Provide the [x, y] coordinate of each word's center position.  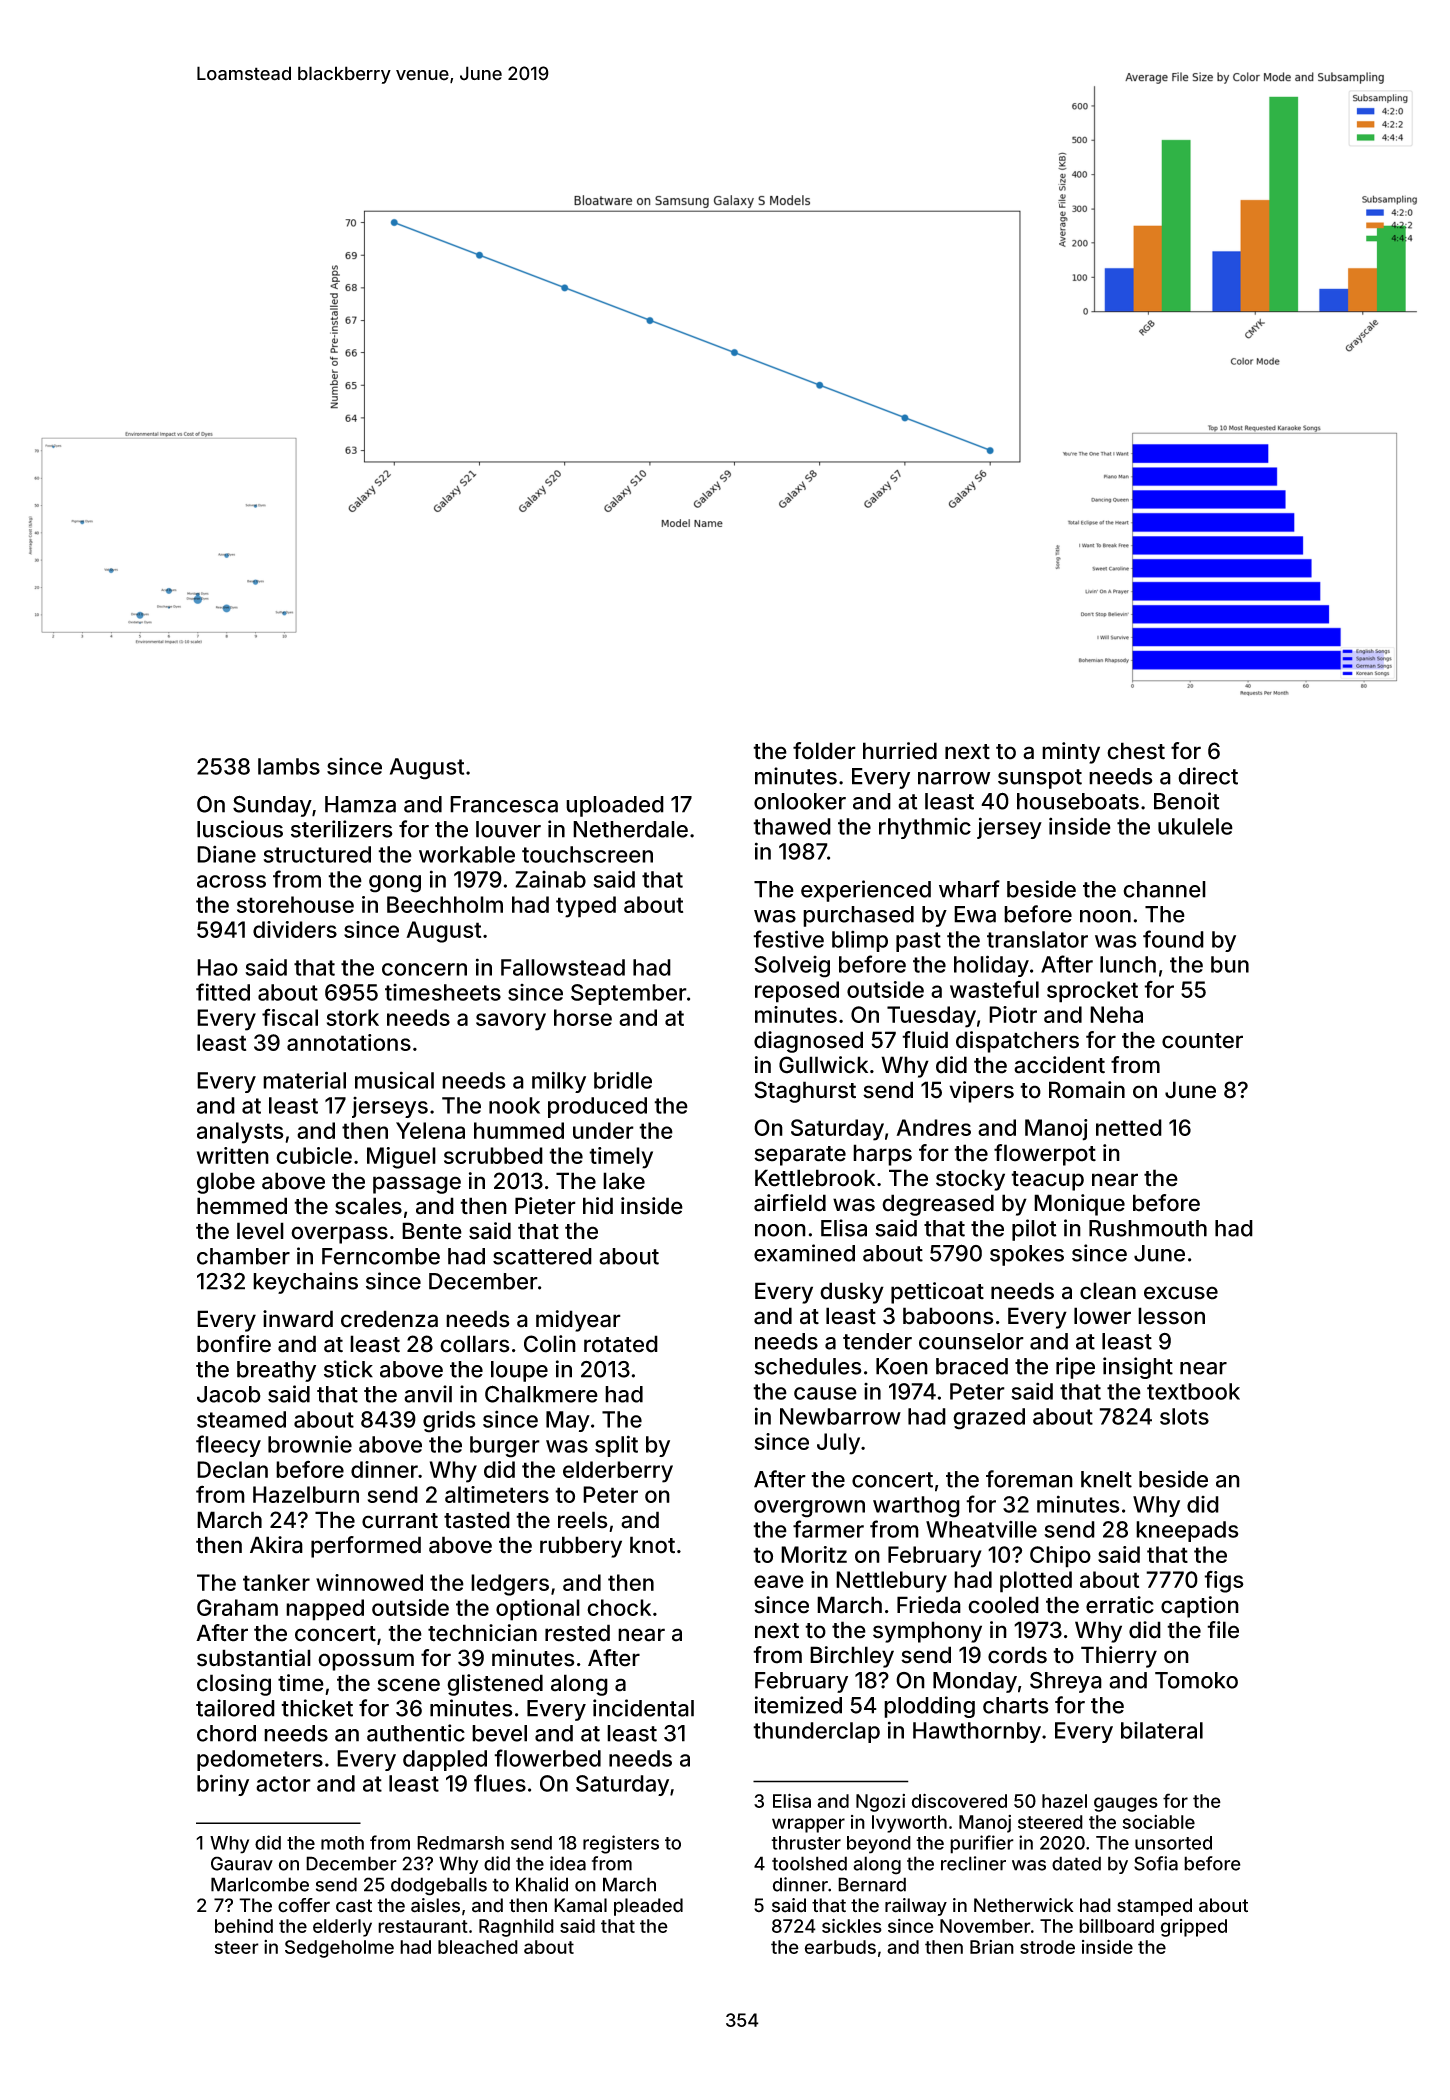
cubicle [314, 1155]
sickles [852, 1925]
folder [824, 751]
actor [283, 1784]
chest [1136, 751]
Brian [992, 1947]
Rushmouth [1148, 1228]
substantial [254, 1658]
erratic [1120, 1605]
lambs [289, 766]
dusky [852, 1293]
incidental [643, 1708]
